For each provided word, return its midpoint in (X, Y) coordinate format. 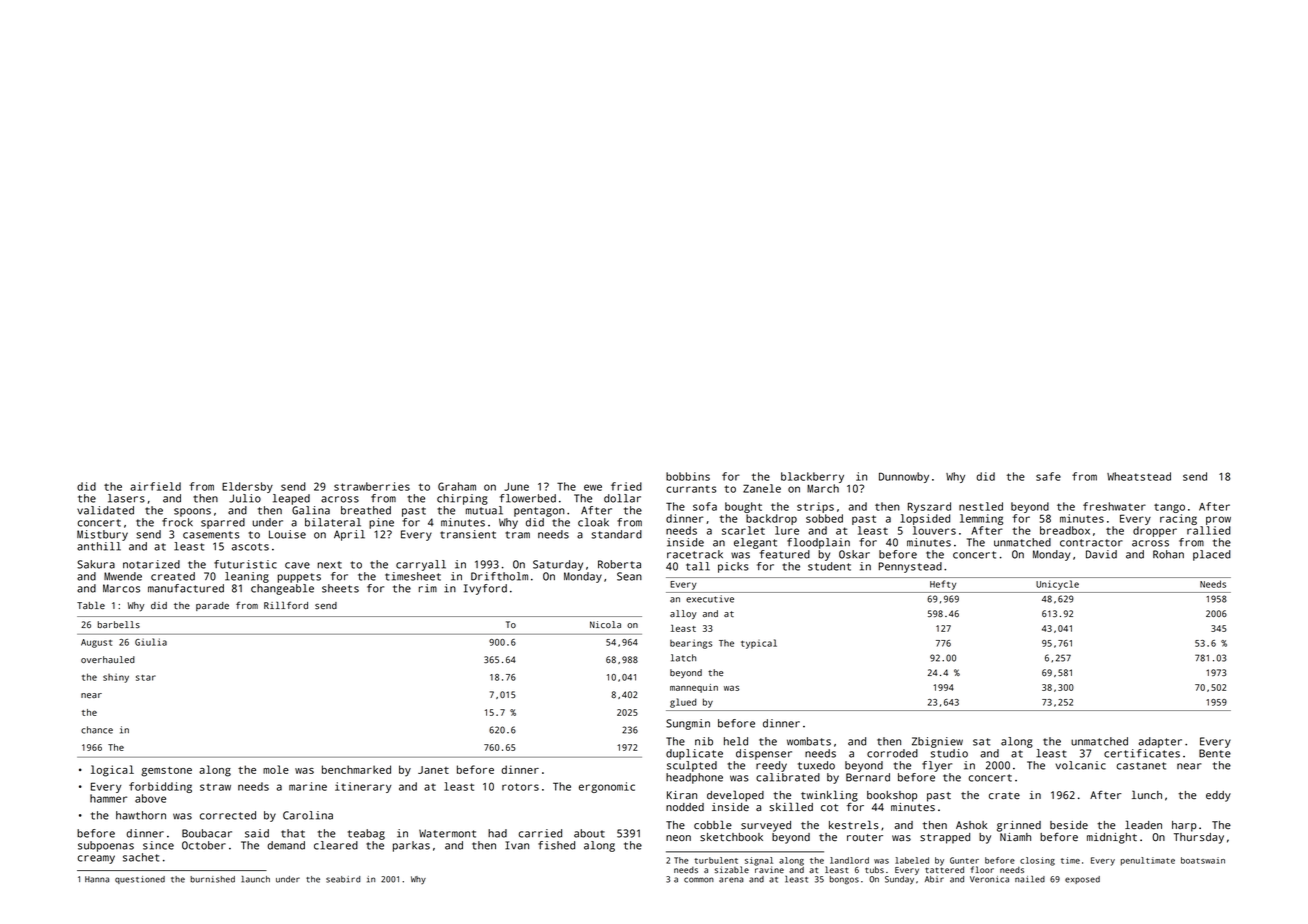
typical (759, 644)
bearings (691, 644)
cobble (713, 825)
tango (1169, 508)
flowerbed (528, 498)
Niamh (1015, 837)
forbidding (160, 787)
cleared (336, 845)
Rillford (286, 605)
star (146, 677)
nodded (685, 807)
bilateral (333, 522)
